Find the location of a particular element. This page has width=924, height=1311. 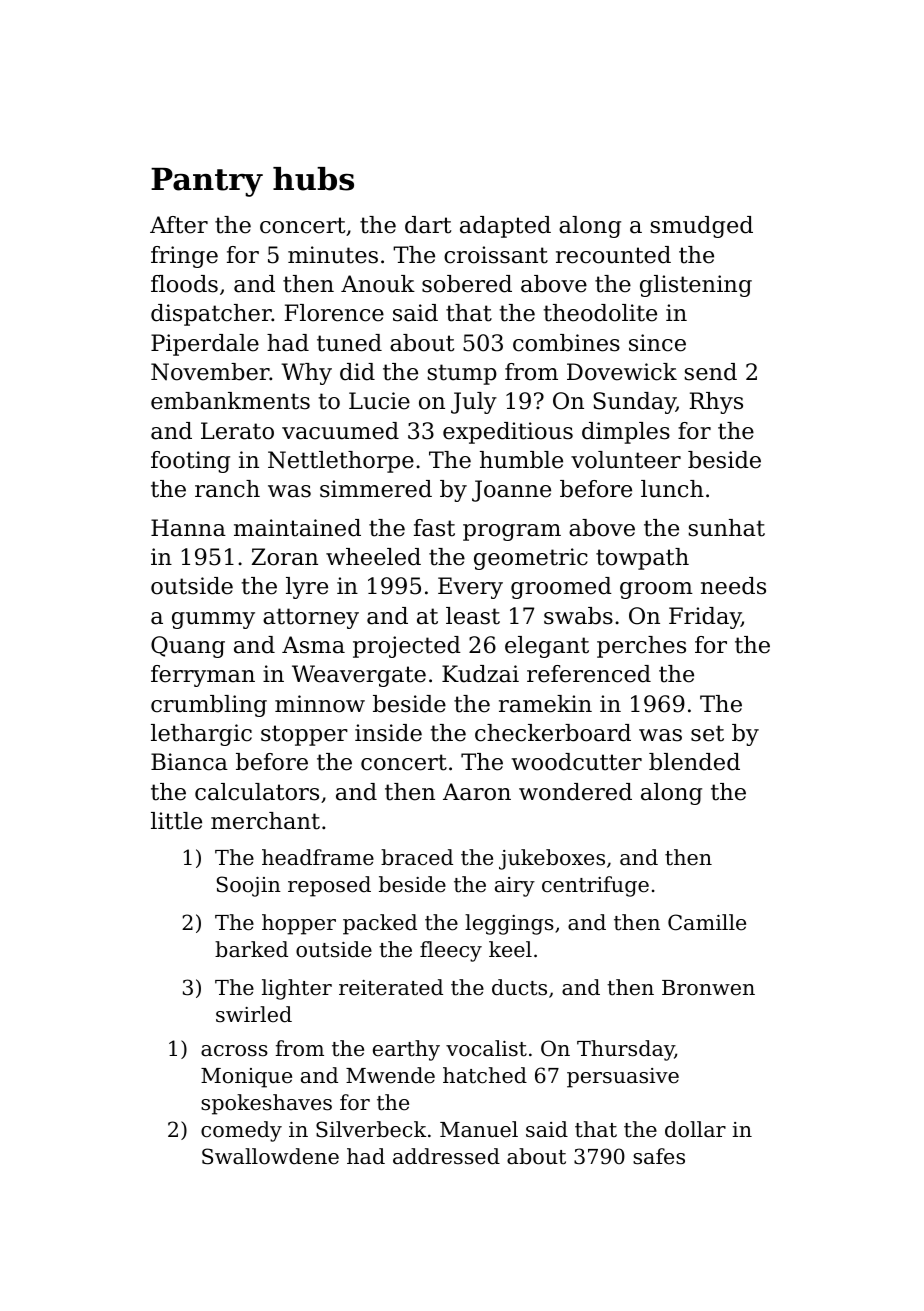

Swallowdene is located at coordinates (270, 1156).
